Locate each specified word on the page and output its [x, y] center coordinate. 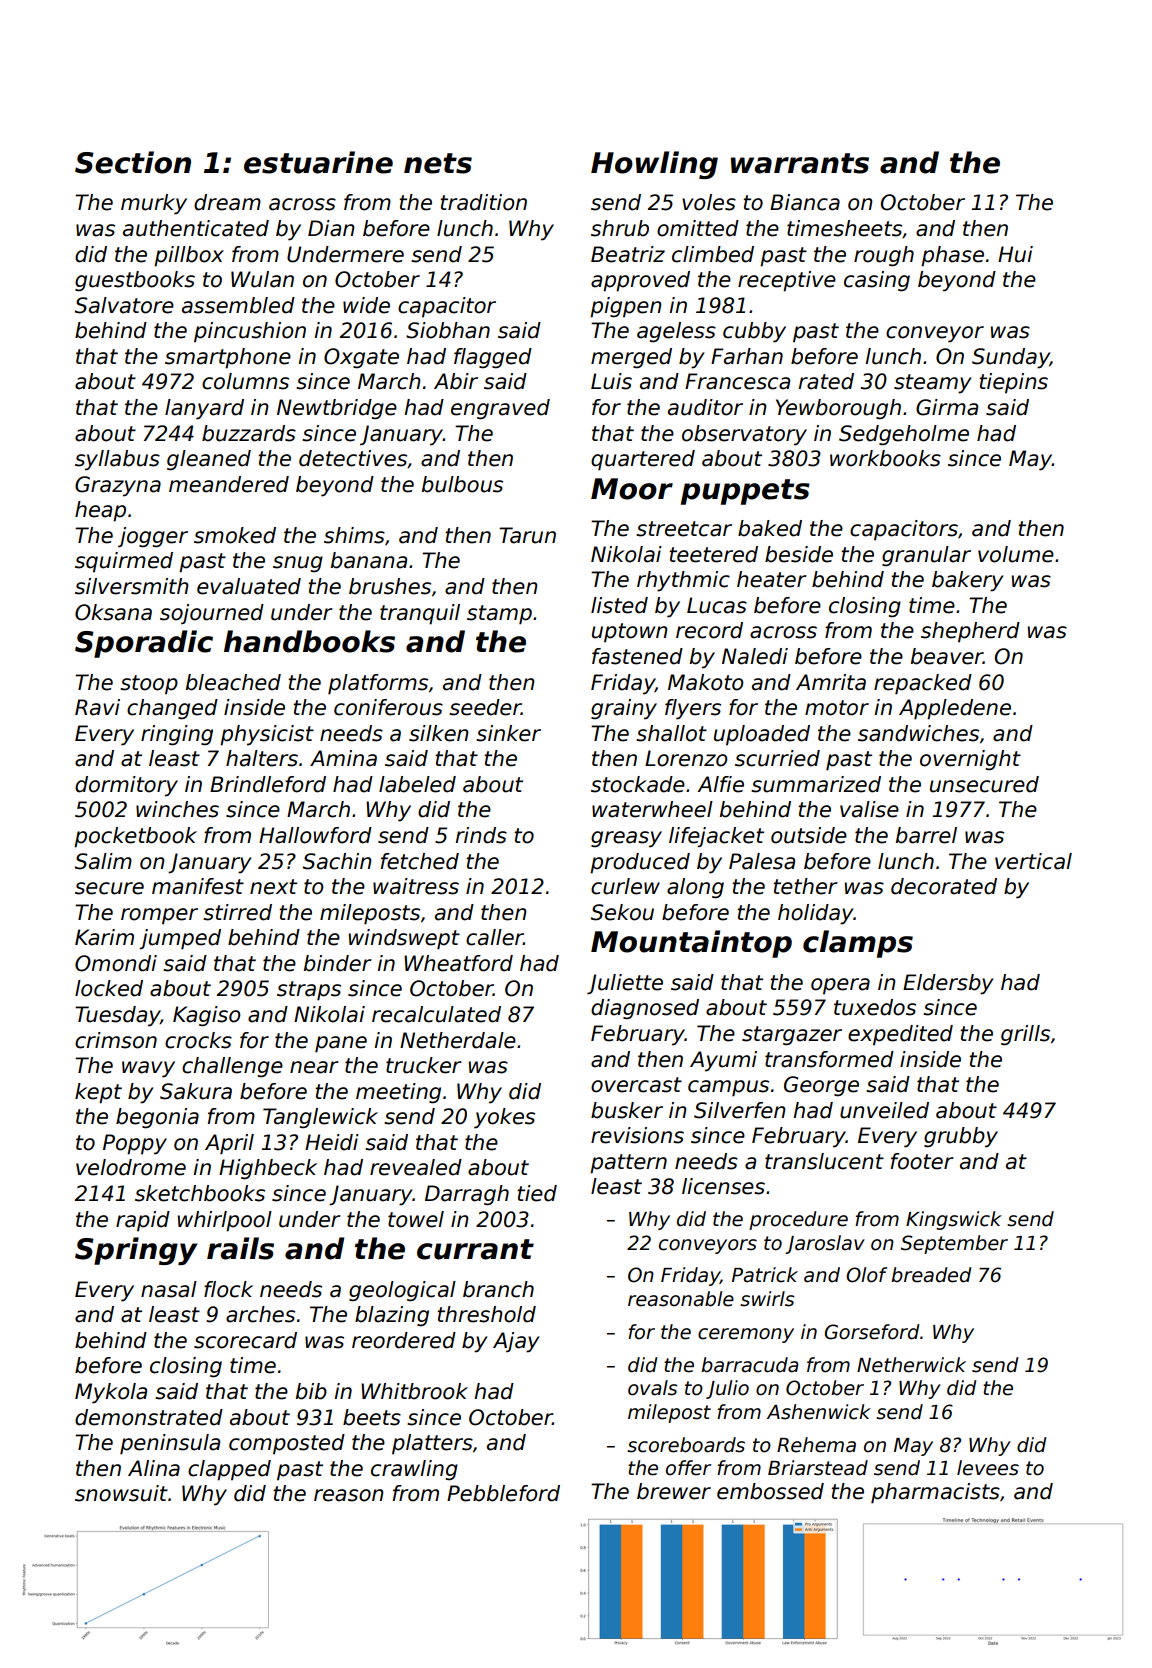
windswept [404, 939]
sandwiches [918, 733]
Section [133, 162]
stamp [499, 615]
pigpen [626, 307]
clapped [229, 1470]
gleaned [209, 460]
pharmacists [935, 1493]
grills [1025, 1035]
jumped [180, 939]
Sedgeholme [904, 435]
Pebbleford [503, 1493]
